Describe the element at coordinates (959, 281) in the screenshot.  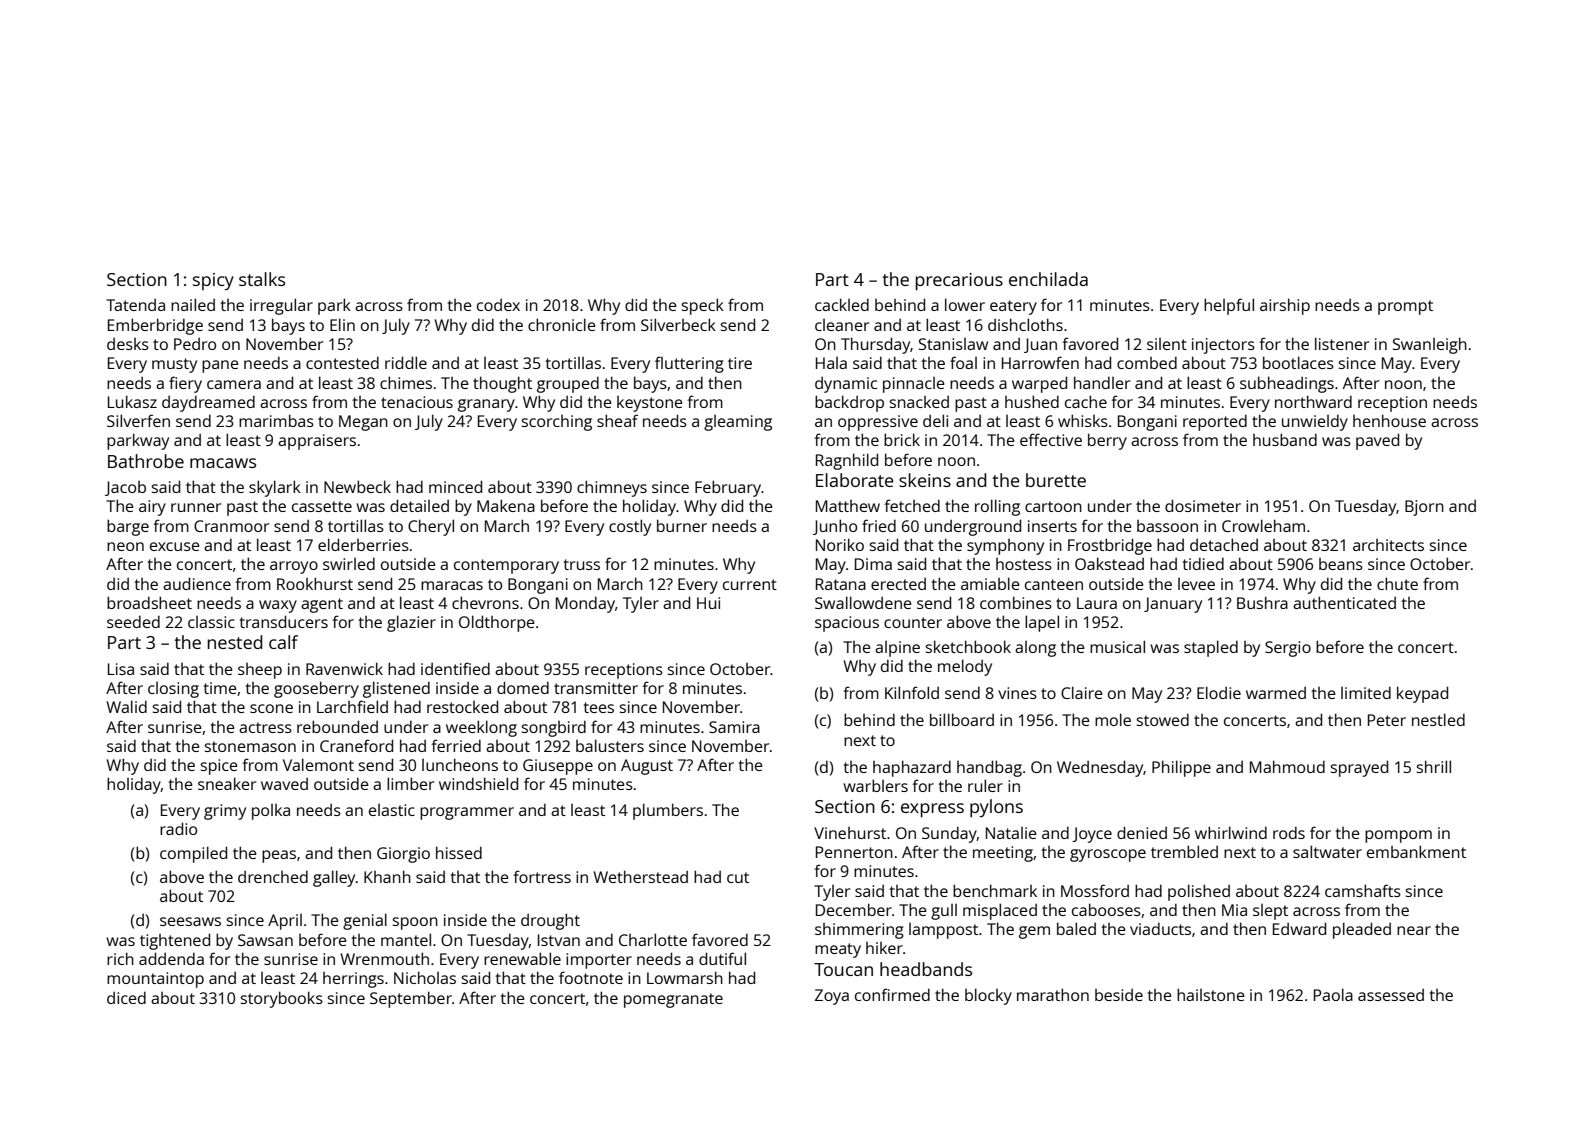
I see `precarious` at that location.
